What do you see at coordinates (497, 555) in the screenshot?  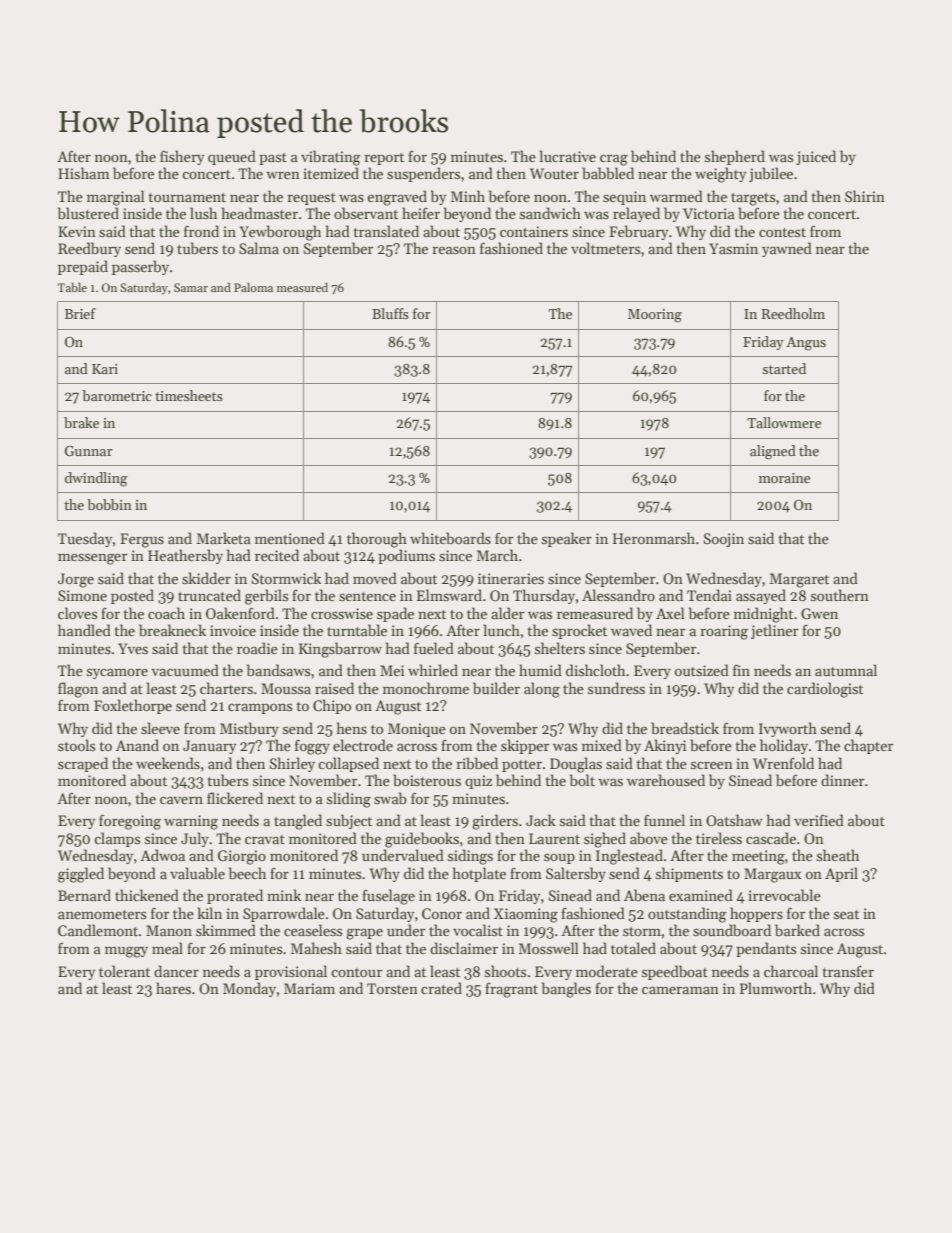 I see `March` at bounding box center [497, 555].
